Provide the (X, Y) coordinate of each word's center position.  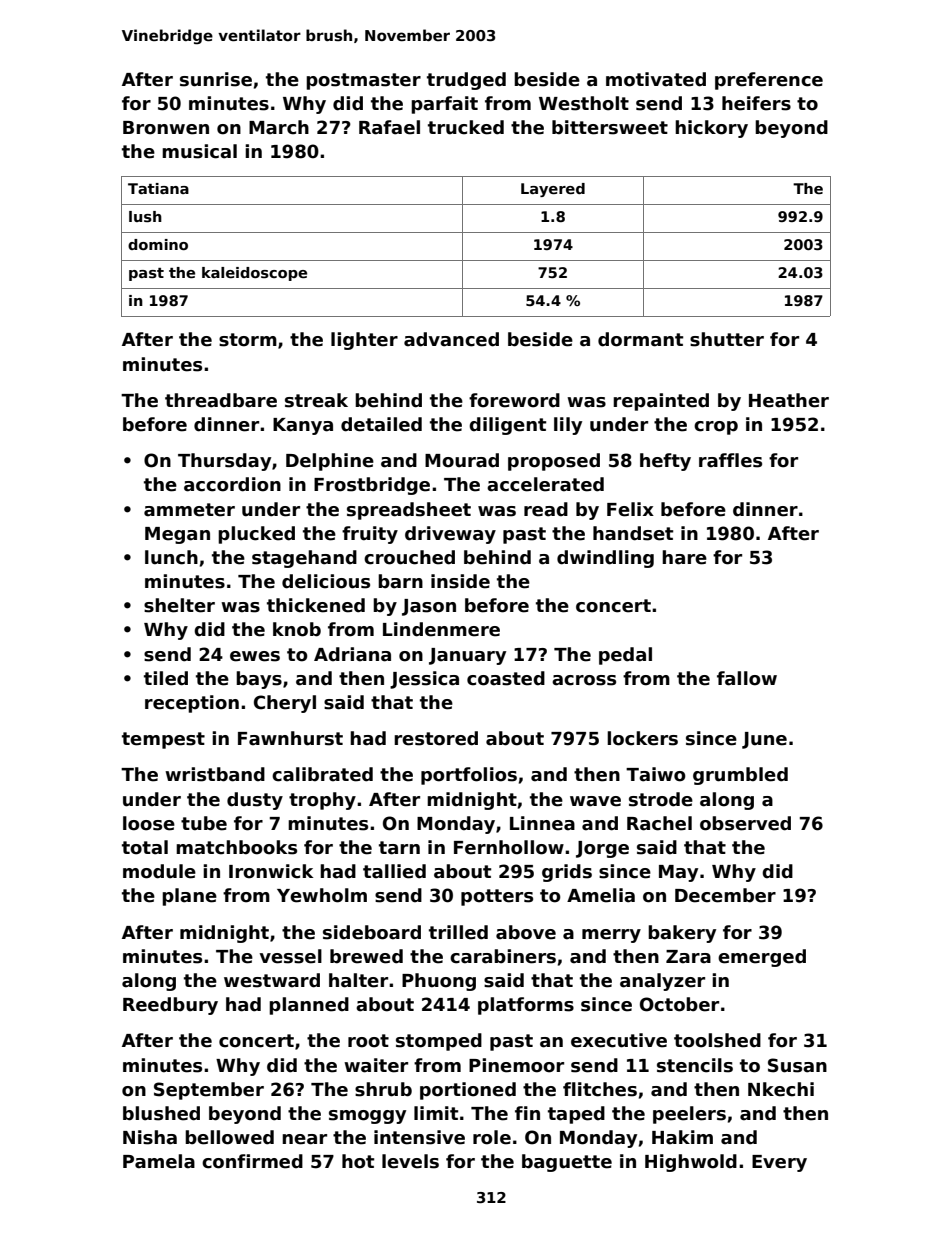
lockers (642, 738)
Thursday (224, 462)
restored (436, 738)
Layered (553, 190)
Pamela (159, 1161)
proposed (554, 462)
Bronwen (166, 128)
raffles (730, 460)
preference (769, 81)
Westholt (584, 103)
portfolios (469, 776)
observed (745, 823)
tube (204, 823)
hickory (711, 129)
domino (158, 244)
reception (192, 704)
